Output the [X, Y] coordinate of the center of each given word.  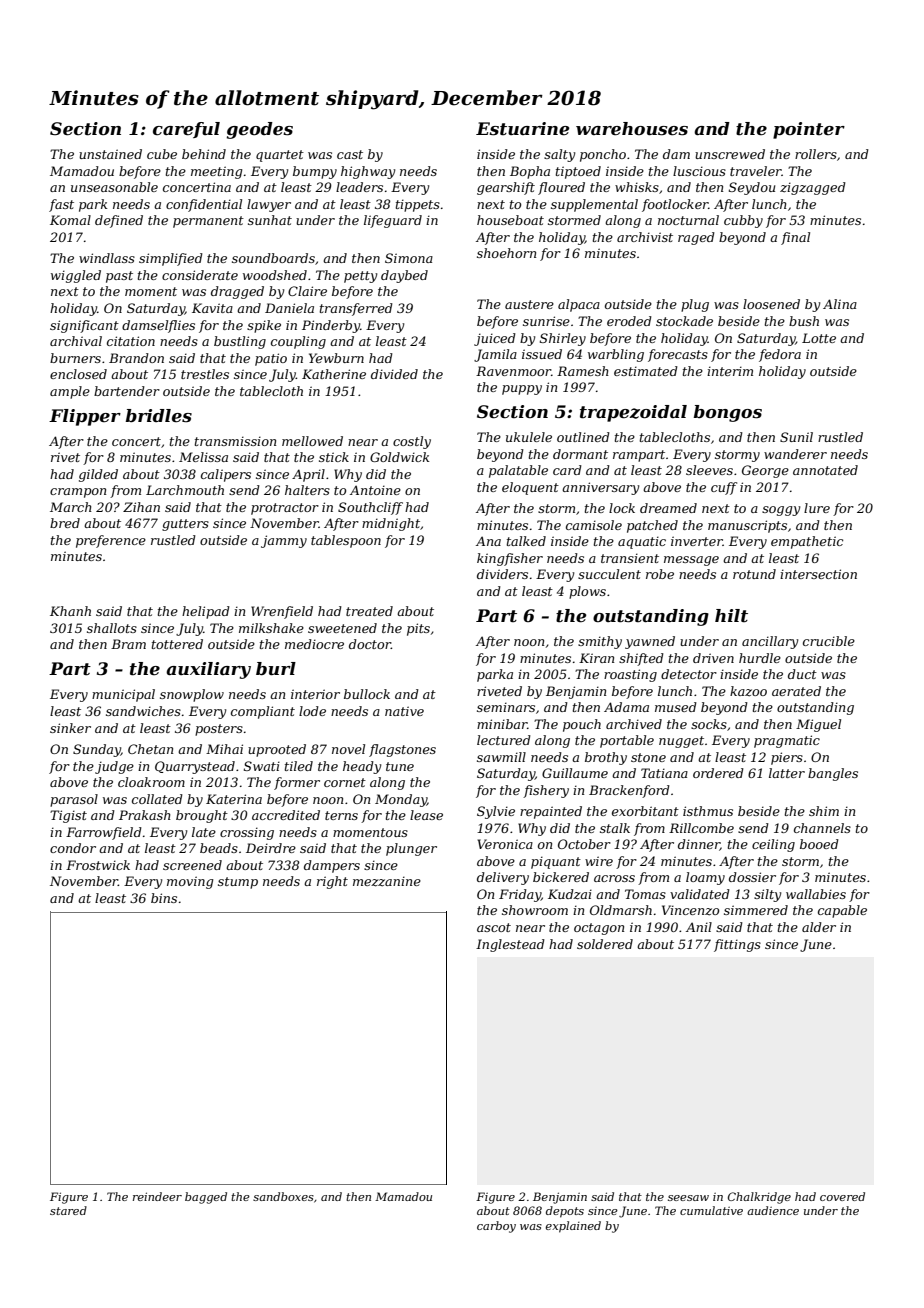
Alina [840, 304]
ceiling [773, 845]
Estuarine [522, 129]
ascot [494, 927]
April [308, 475]
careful [186, 130]
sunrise [546, 321]
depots [565, 1212]
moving [190, 882]
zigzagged [813, 188]
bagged [206, 1198]
